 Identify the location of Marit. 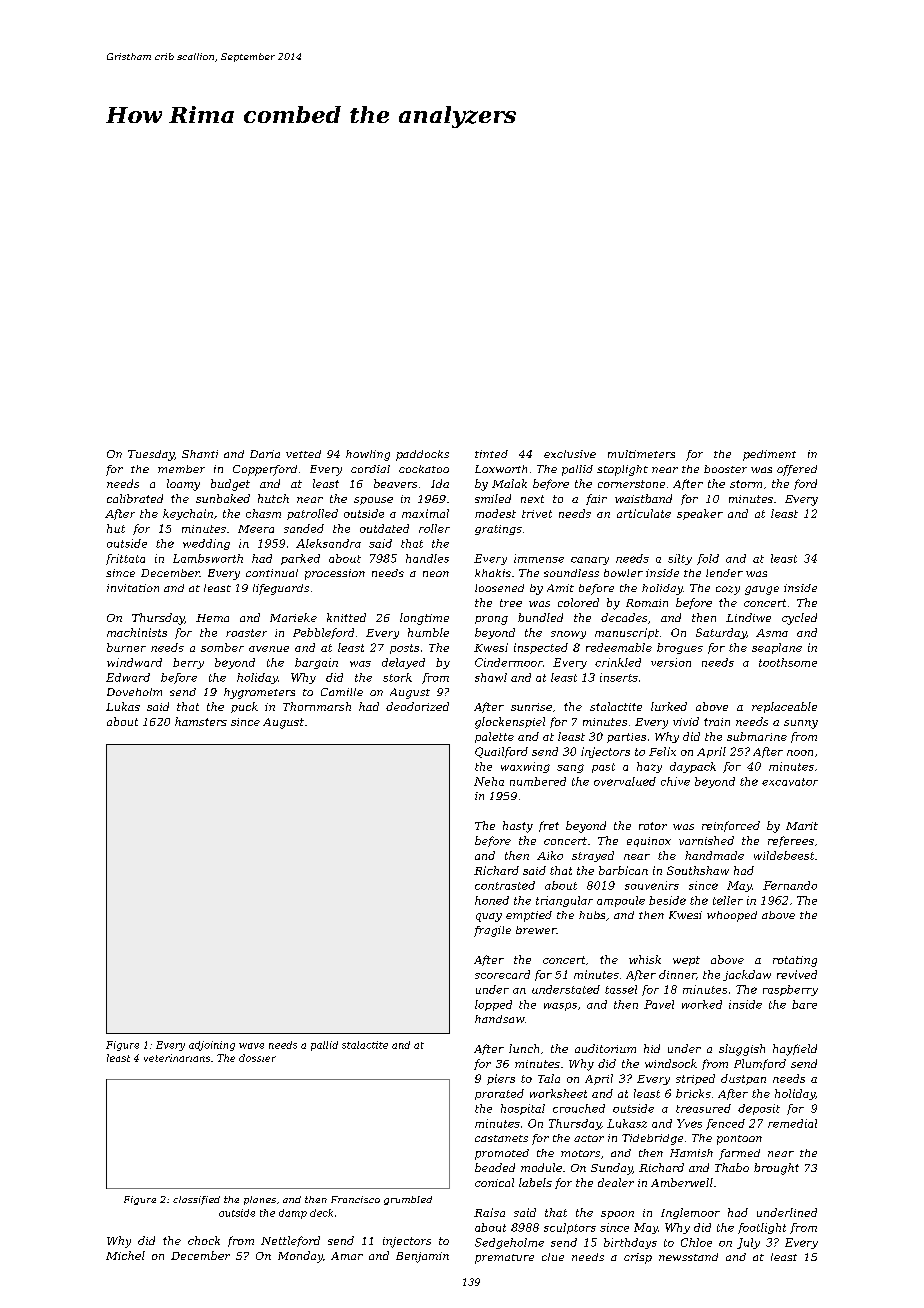
(802, 826).
